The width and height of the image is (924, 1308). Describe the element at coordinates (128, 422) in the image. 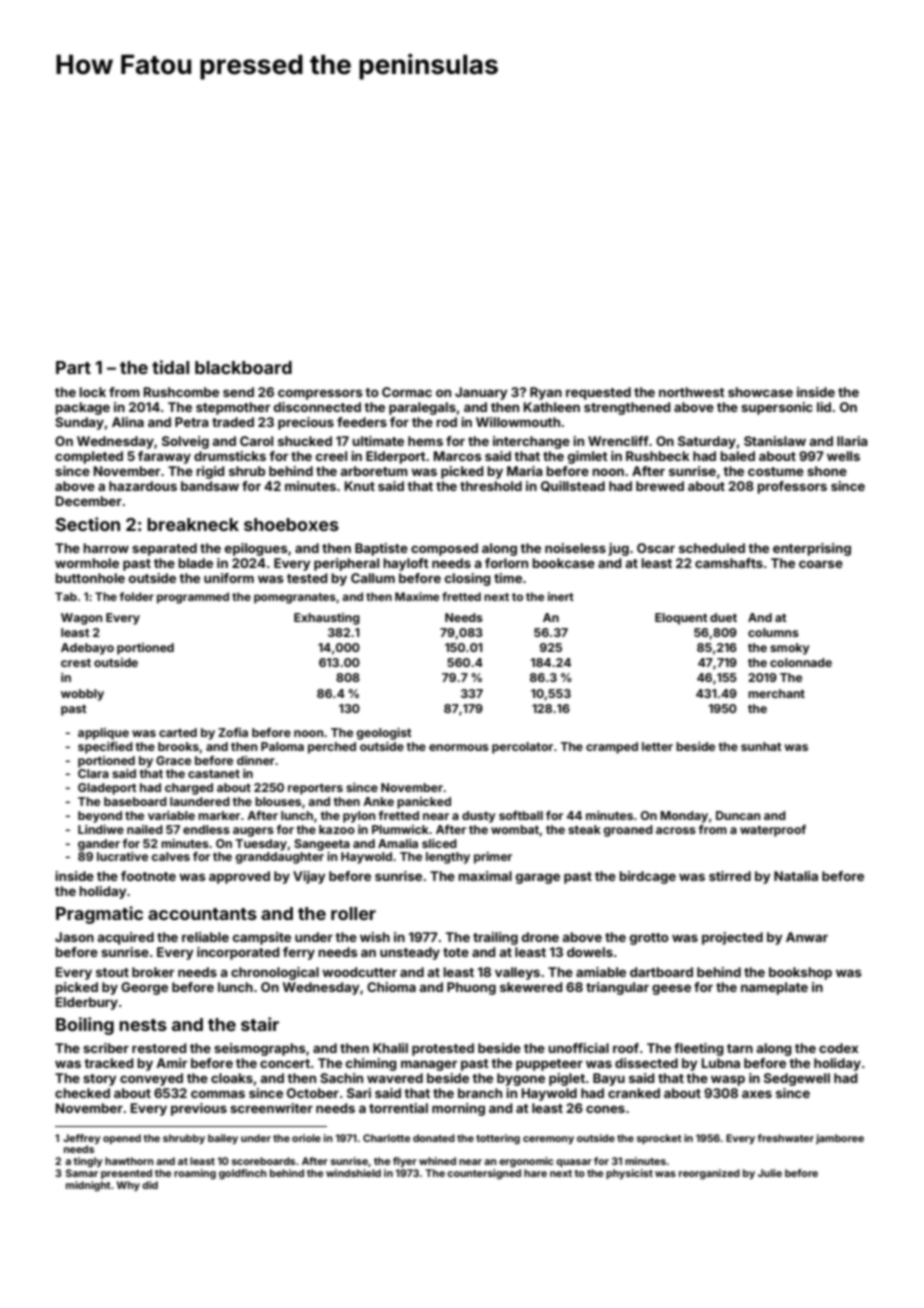

I see `Alina` at that location.
